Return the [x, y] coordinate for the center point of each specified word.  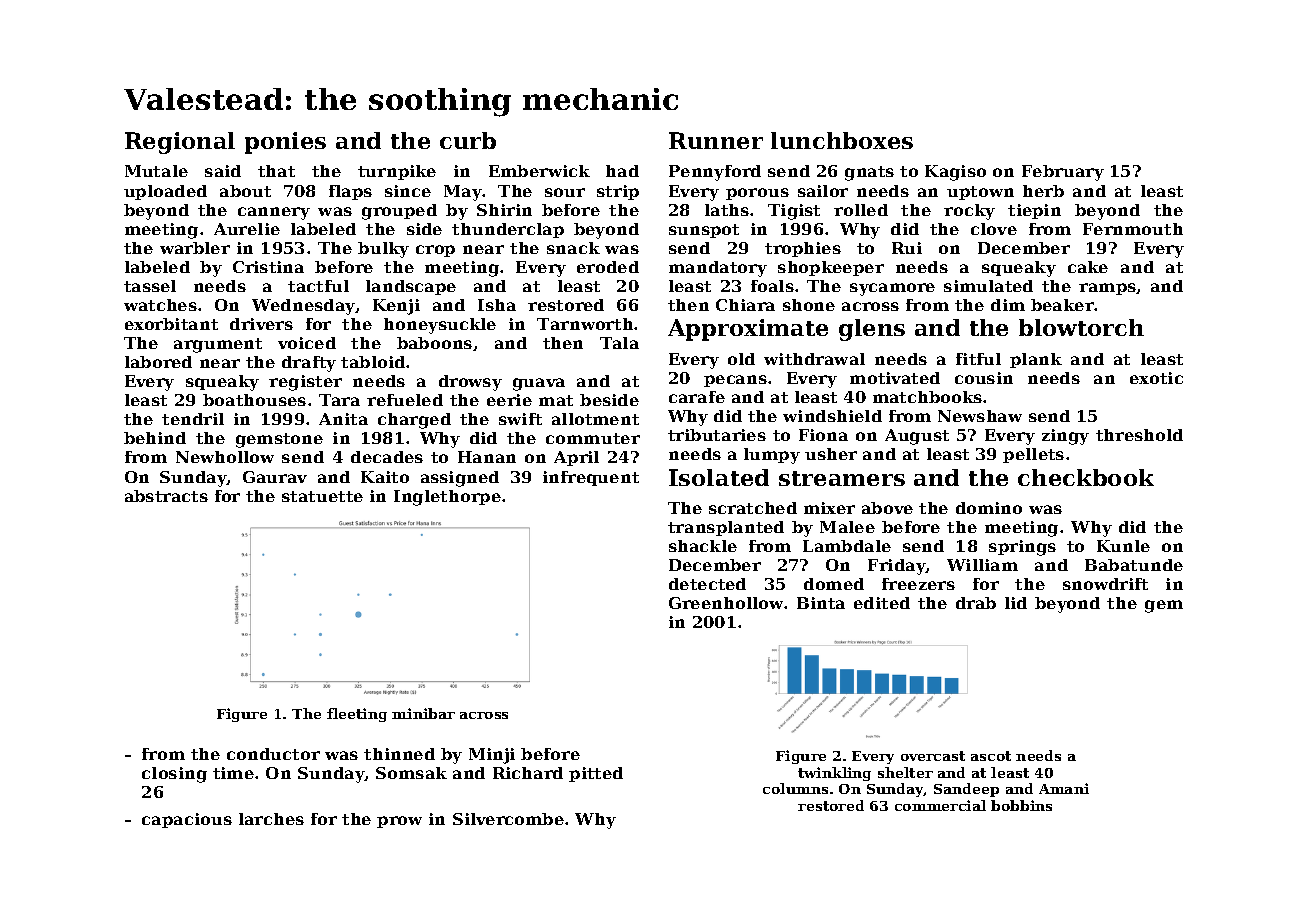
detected [707, 584]
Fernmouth [1133, 229]
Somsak [411, 773]
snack [573, 248]
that [276, 171]
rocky [969, 212]
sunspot [704, 231]
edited [882, 603]
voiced [307, 343]
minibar [423, 713]
